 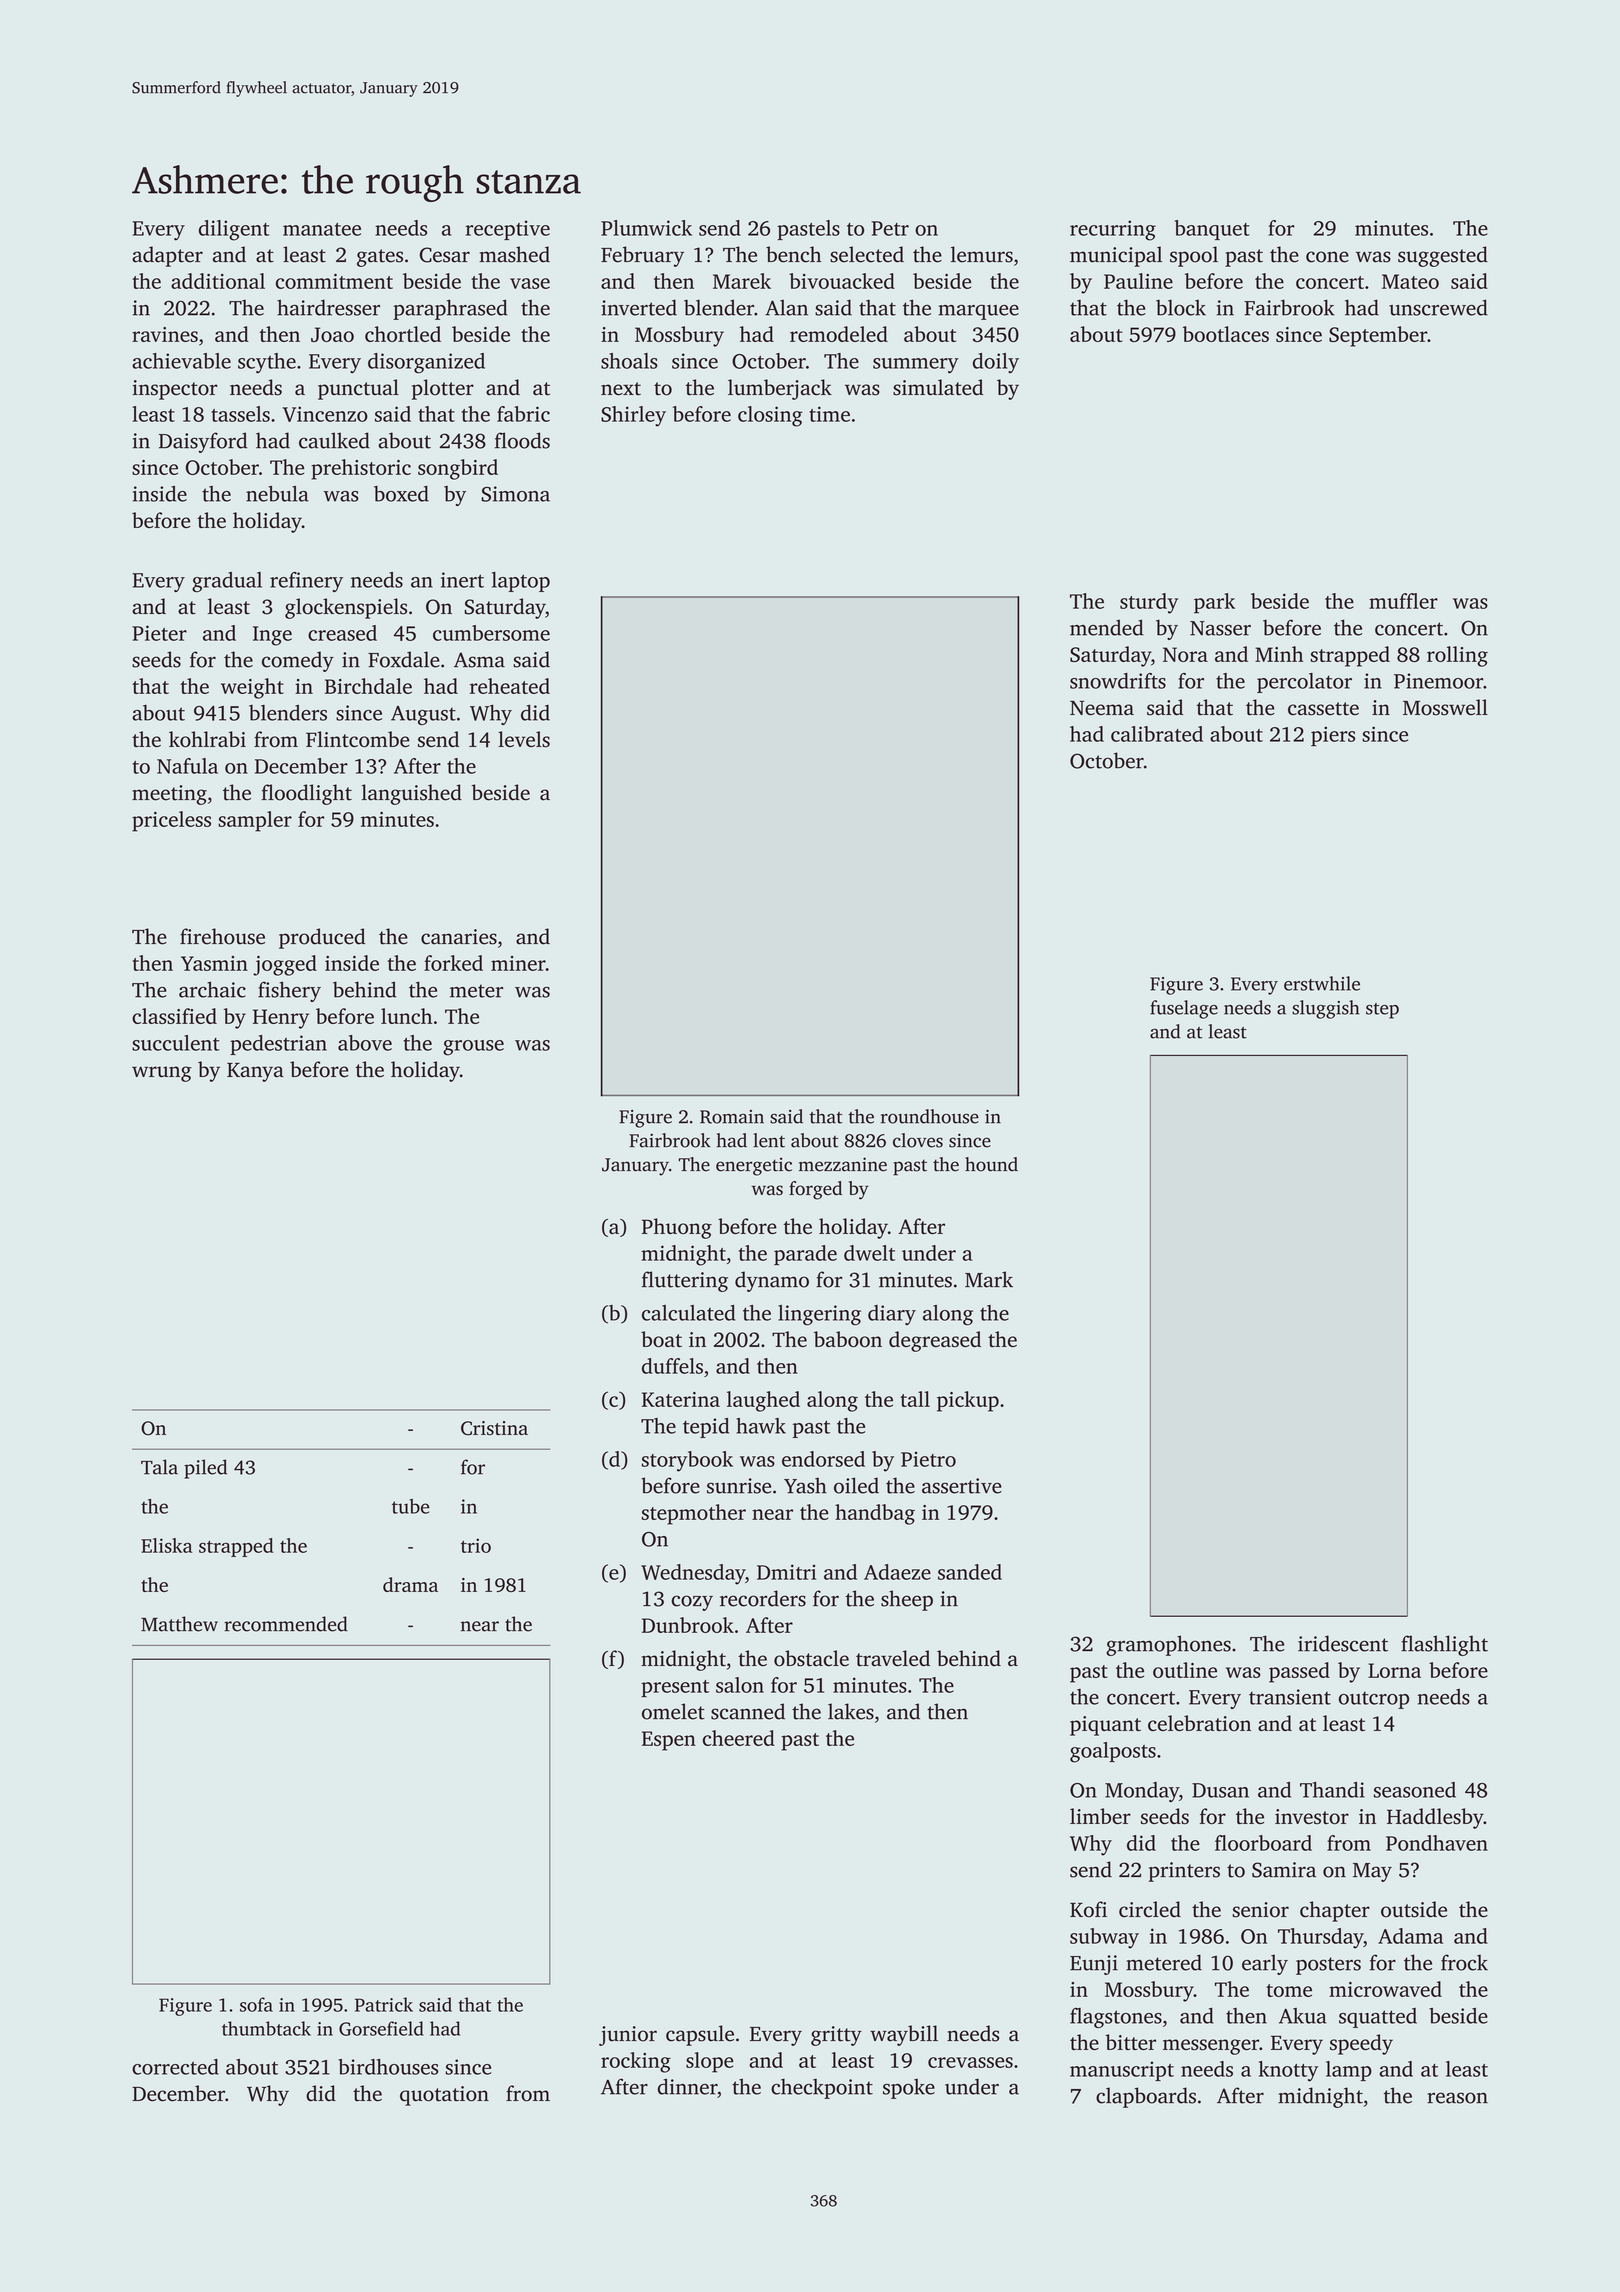 What do you see at coordinates (1214, 603) in the document?
I see `park` at bounding box center [1214, 603].
